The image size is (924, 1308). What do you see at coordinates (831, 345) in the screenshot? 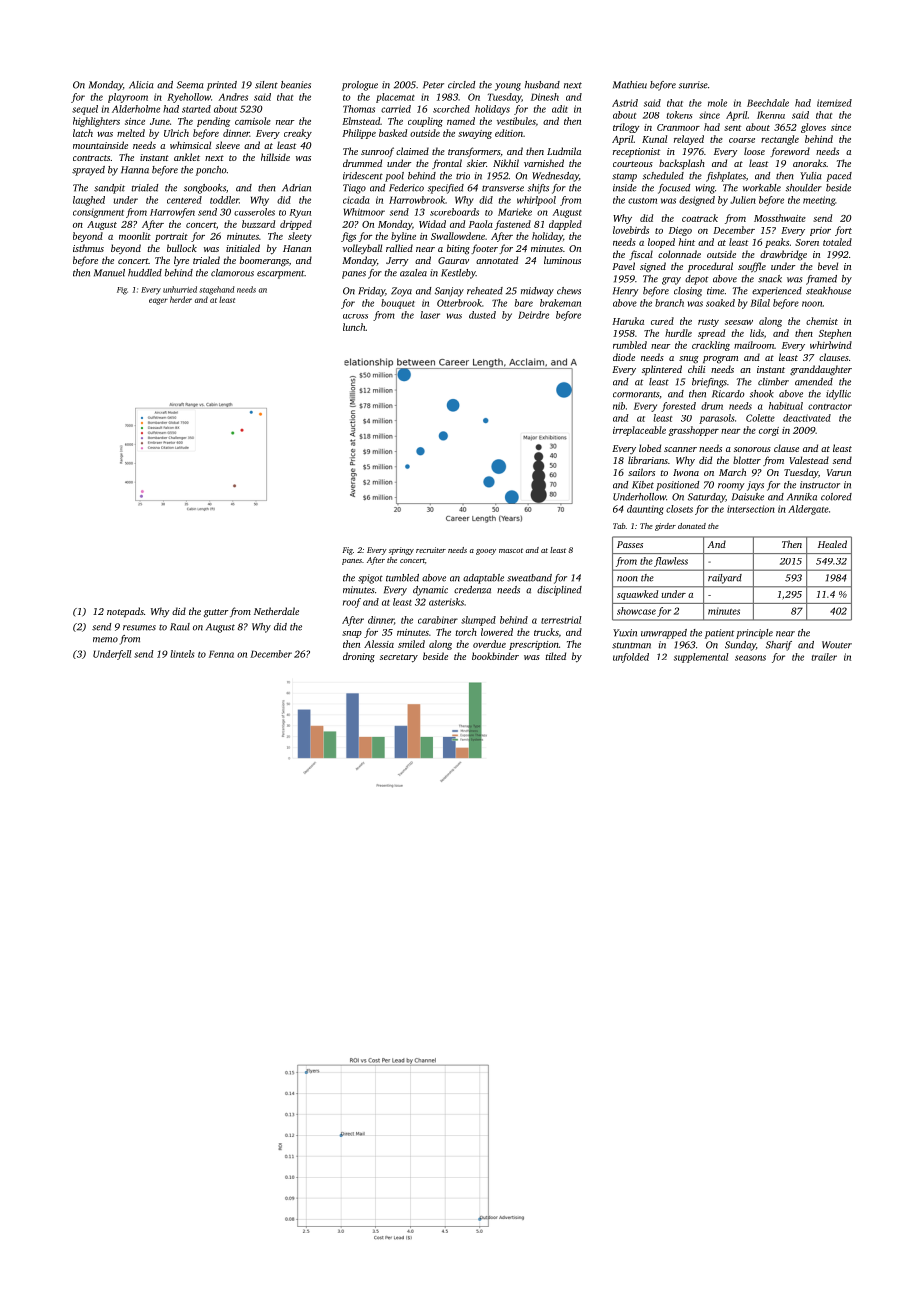
I see `whirlwind` at bounding box center [831, 345].
